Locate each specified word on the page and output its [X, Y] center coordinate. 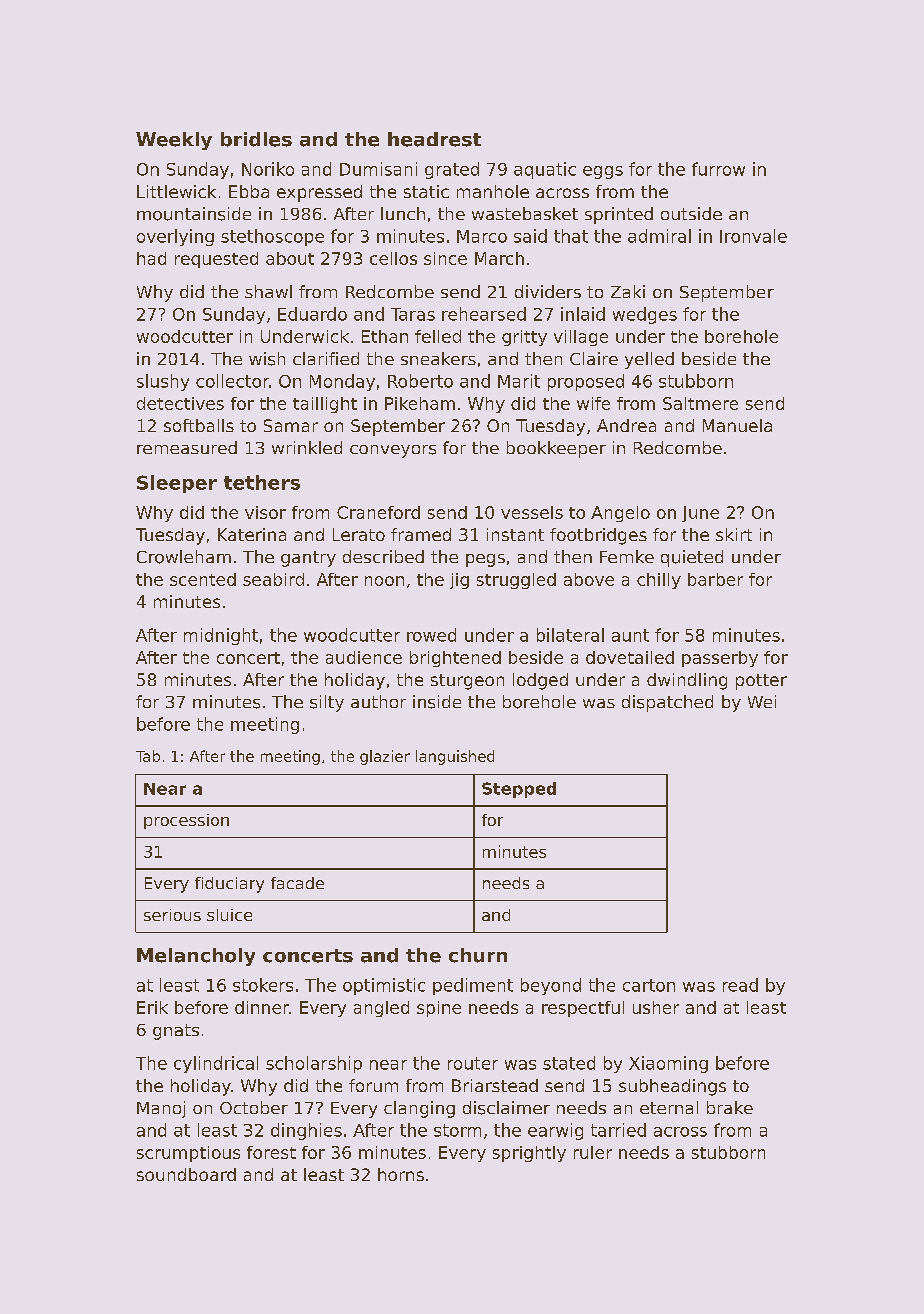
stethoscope [272, 237]
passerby [720, 659]
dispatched [667, 703]
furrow [718, 169]
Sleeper [177, 484]
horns [401, 1174]
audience [364, 657]
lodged [540, 681]
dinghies [306, 1131]
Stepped [519, 790]
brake [730, 1107]
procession [186, 821]
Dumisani [378, 169]
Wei [762, 701]
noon [384, 581]
